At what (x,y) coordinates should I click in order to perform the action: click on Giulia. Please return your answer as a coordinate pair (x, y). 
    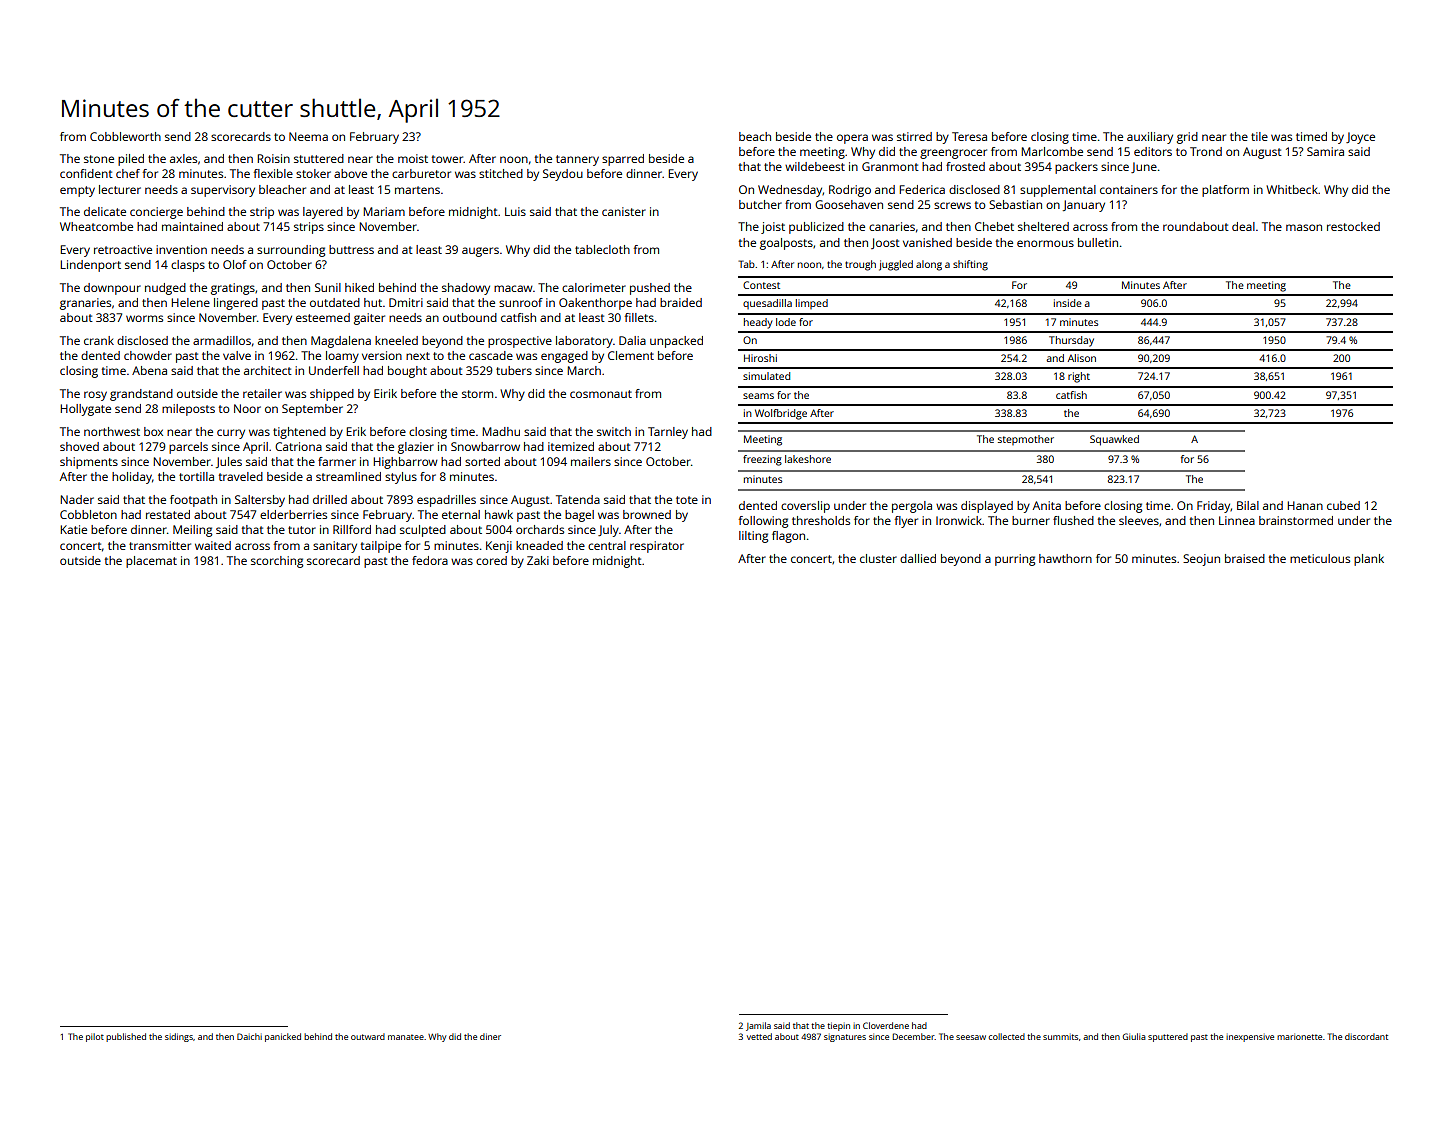
    Looking at the image, I should click on (1134, 1036).
